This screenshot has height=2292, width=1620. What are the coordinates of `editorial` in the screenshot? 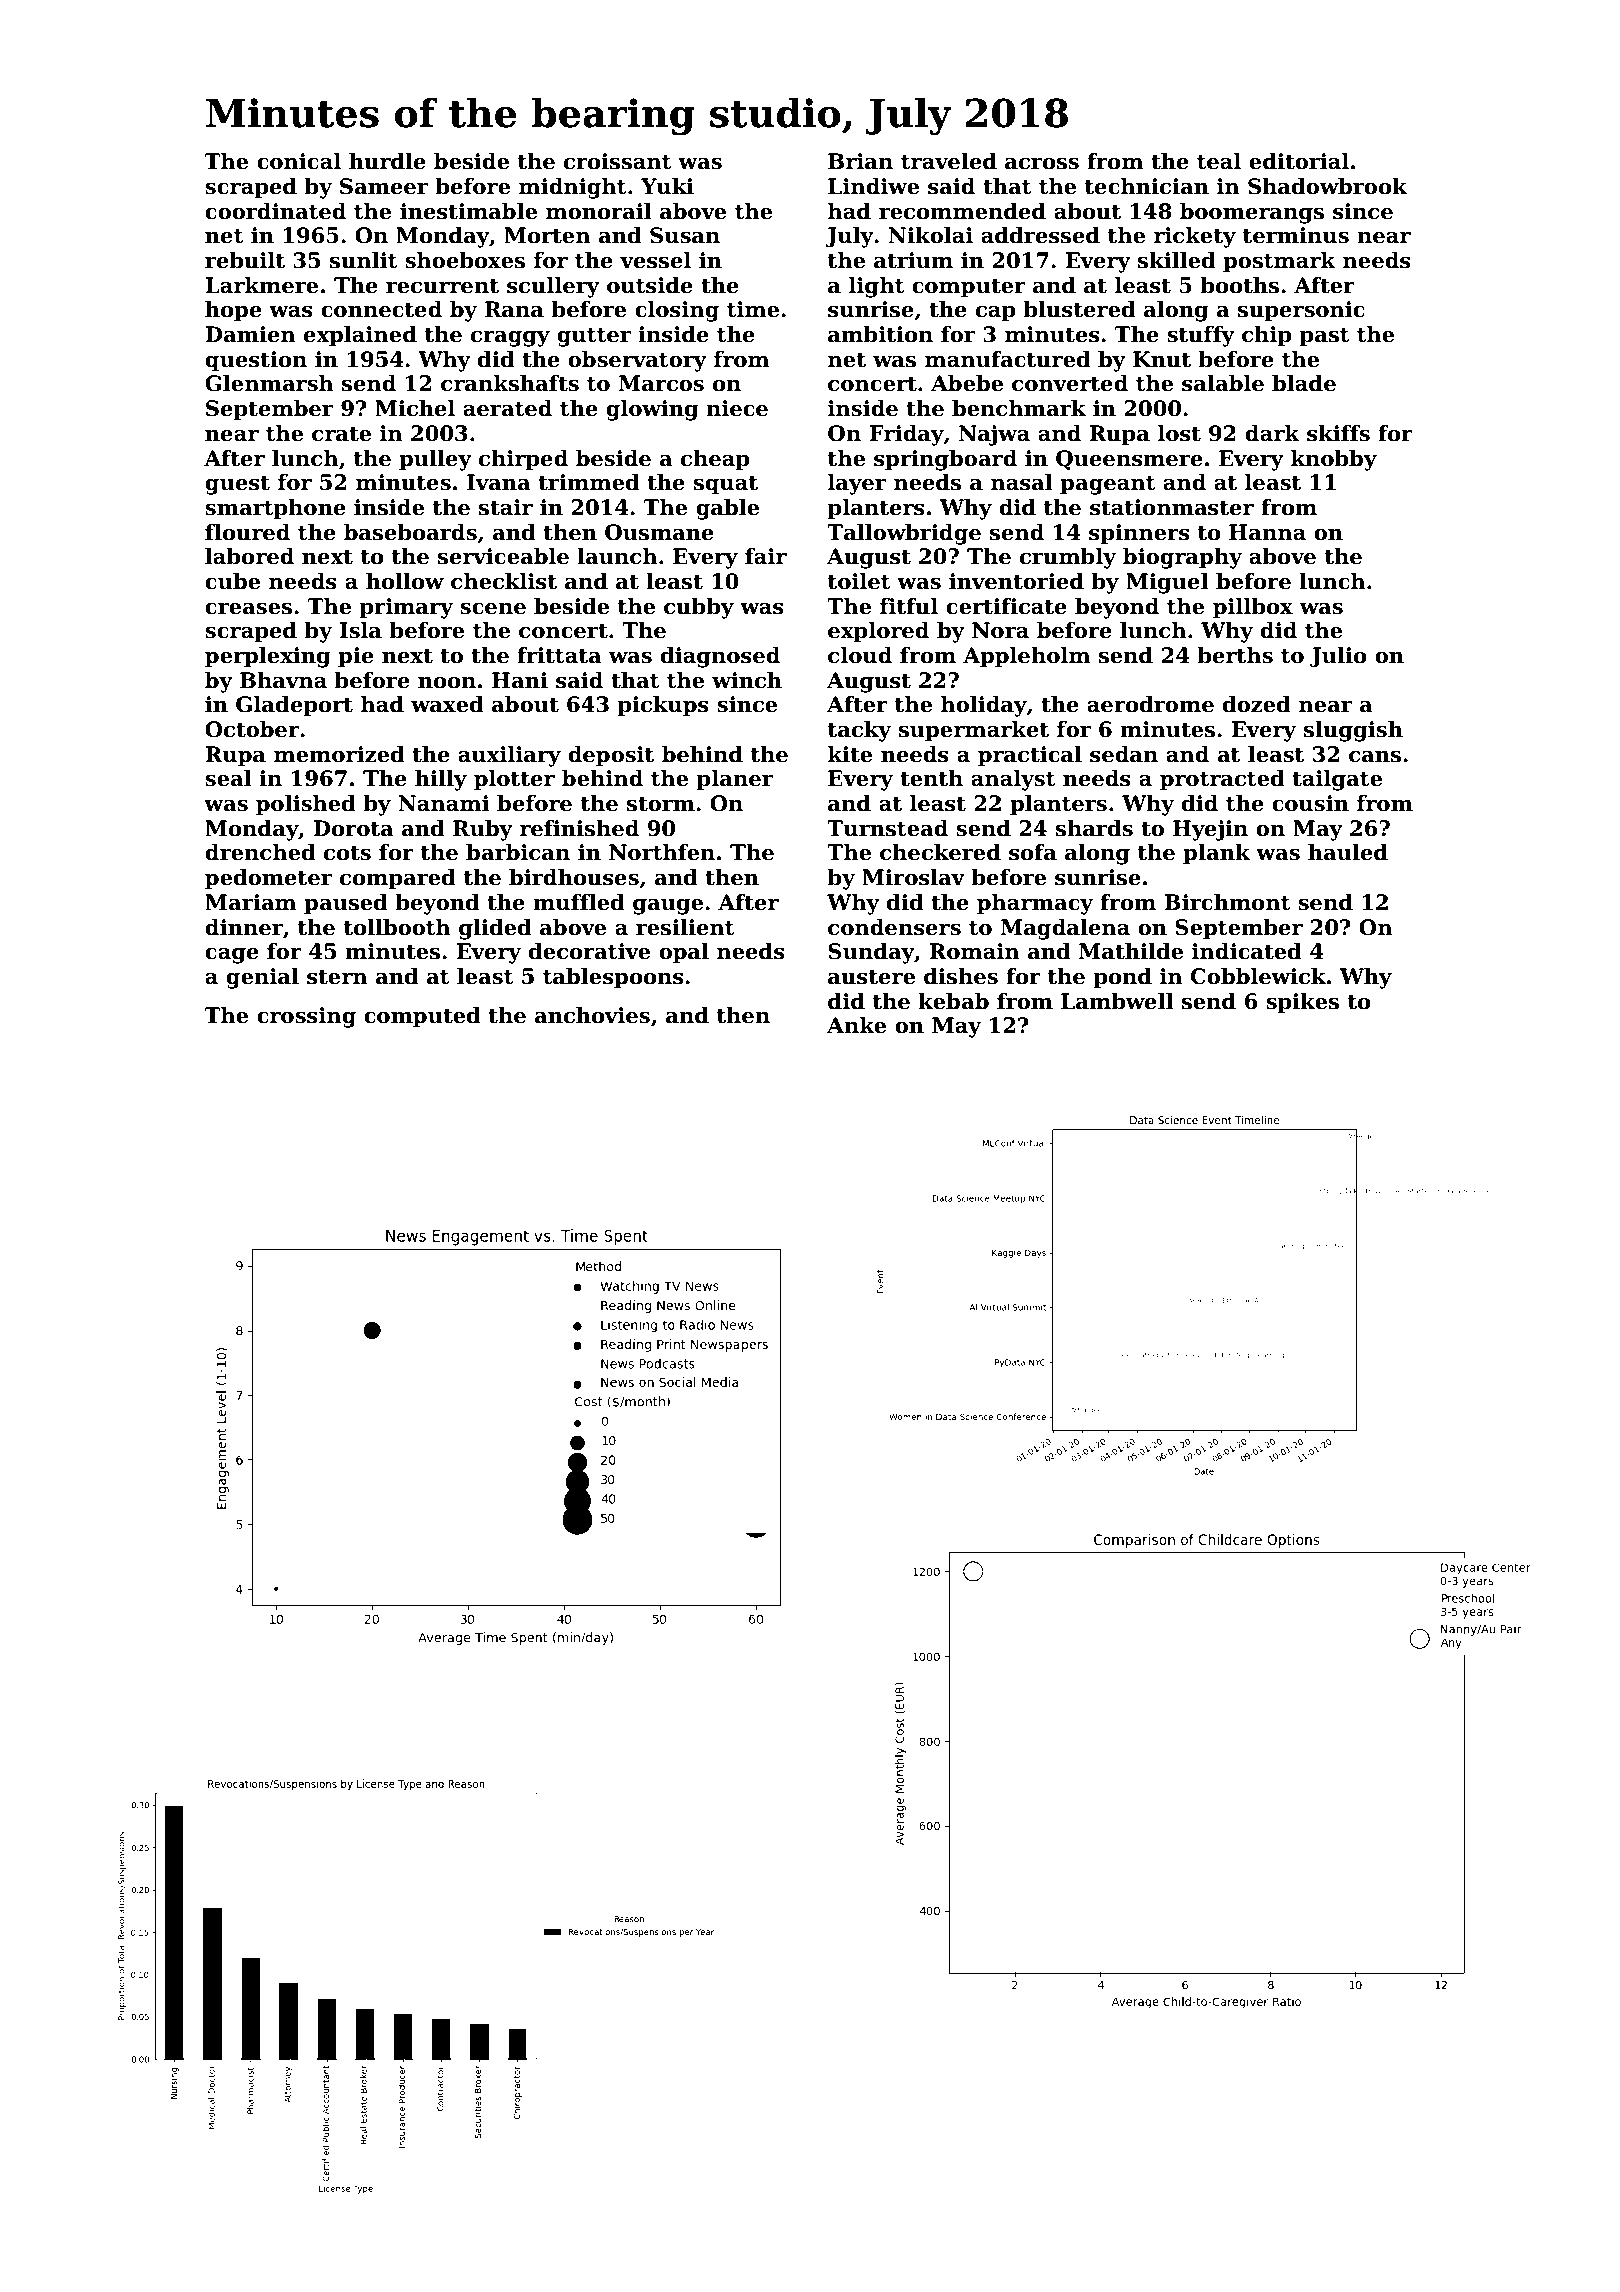 It's located at (1299, 161).
